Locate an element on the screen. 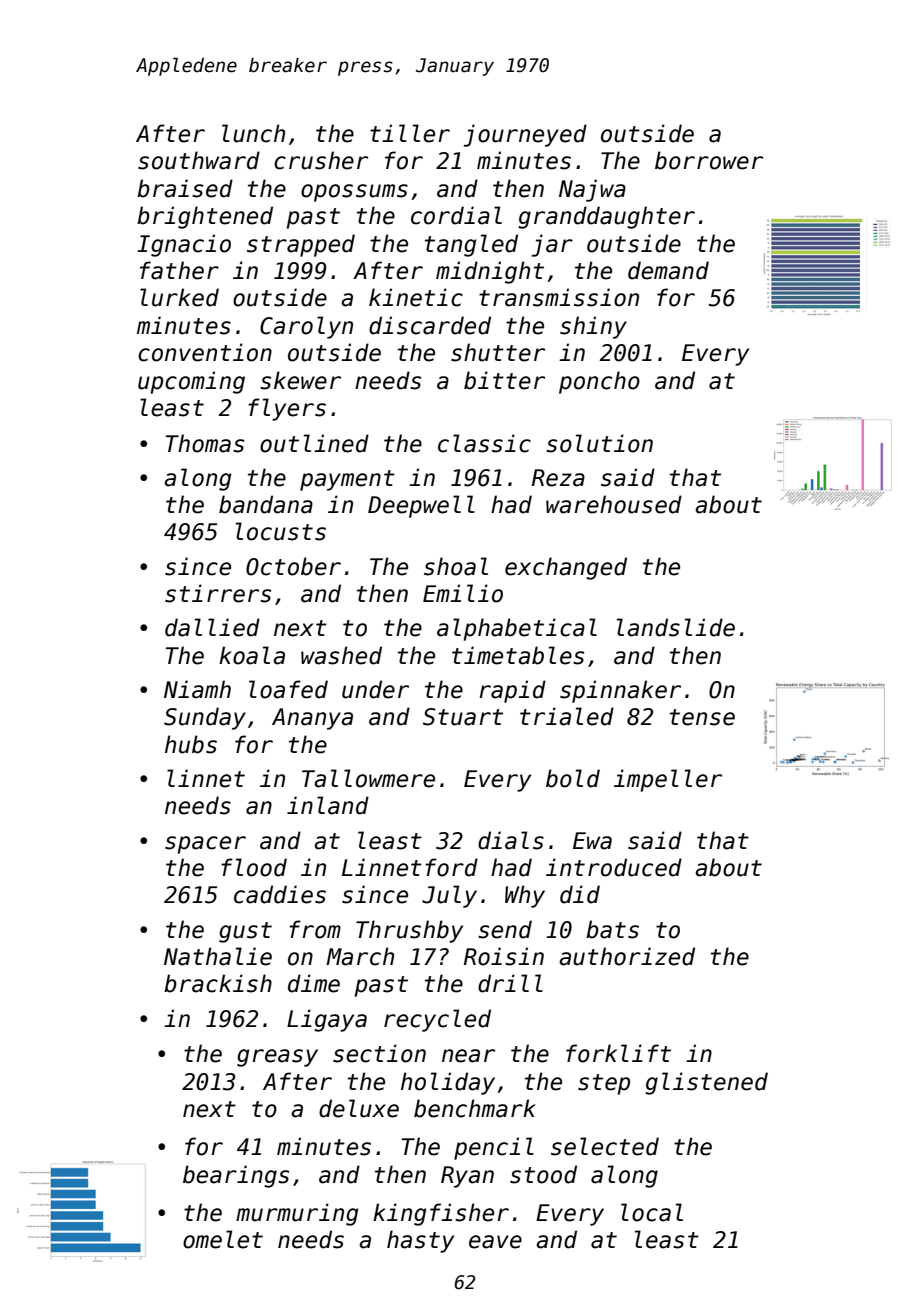  borrower is located at coordinates (709, 160).
